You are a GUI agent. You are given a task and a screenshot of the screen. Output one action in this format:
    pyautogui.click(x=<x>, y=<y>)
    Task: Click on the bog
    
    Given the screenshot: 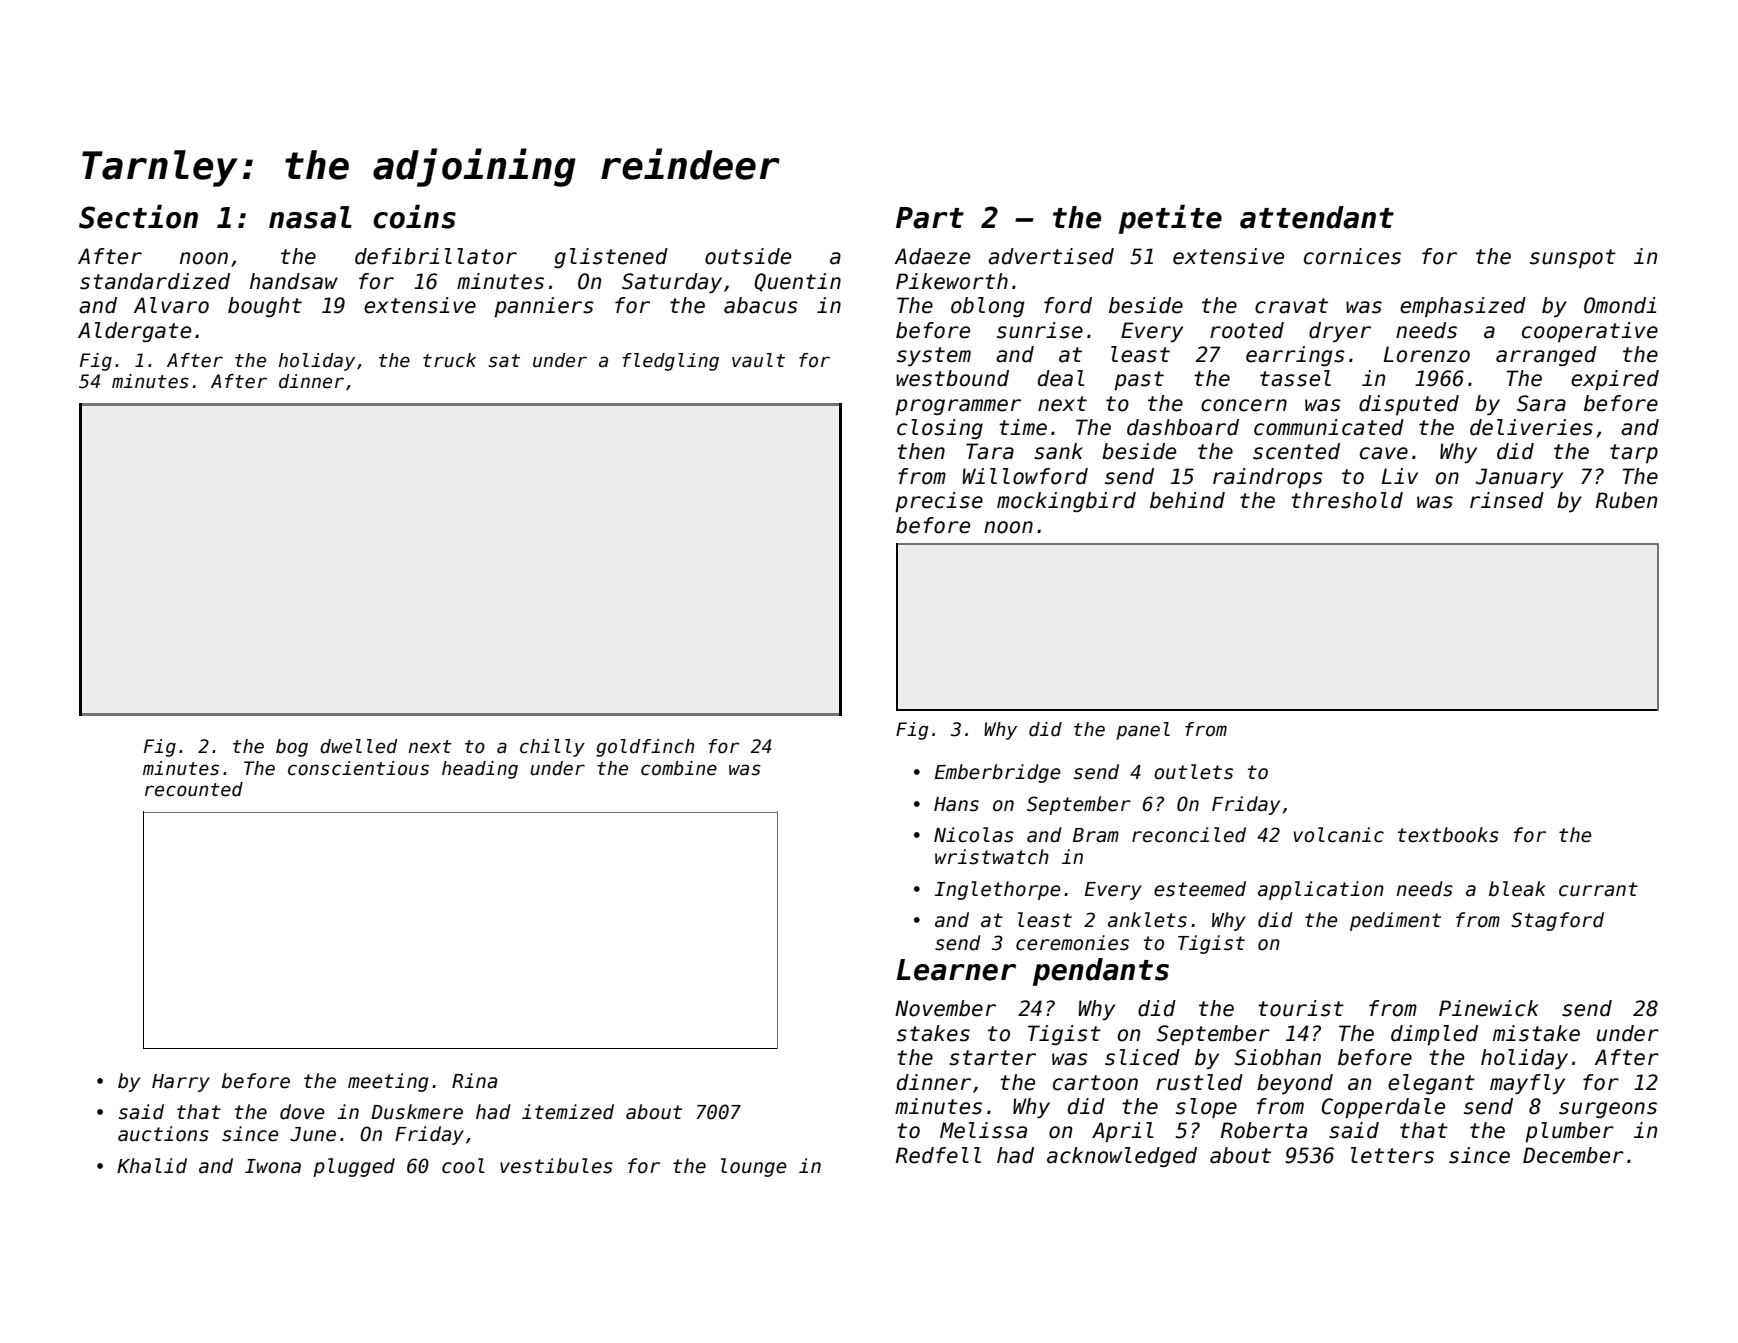 What is the action you would take?
    pyautogui.click(x=292, y=748)
